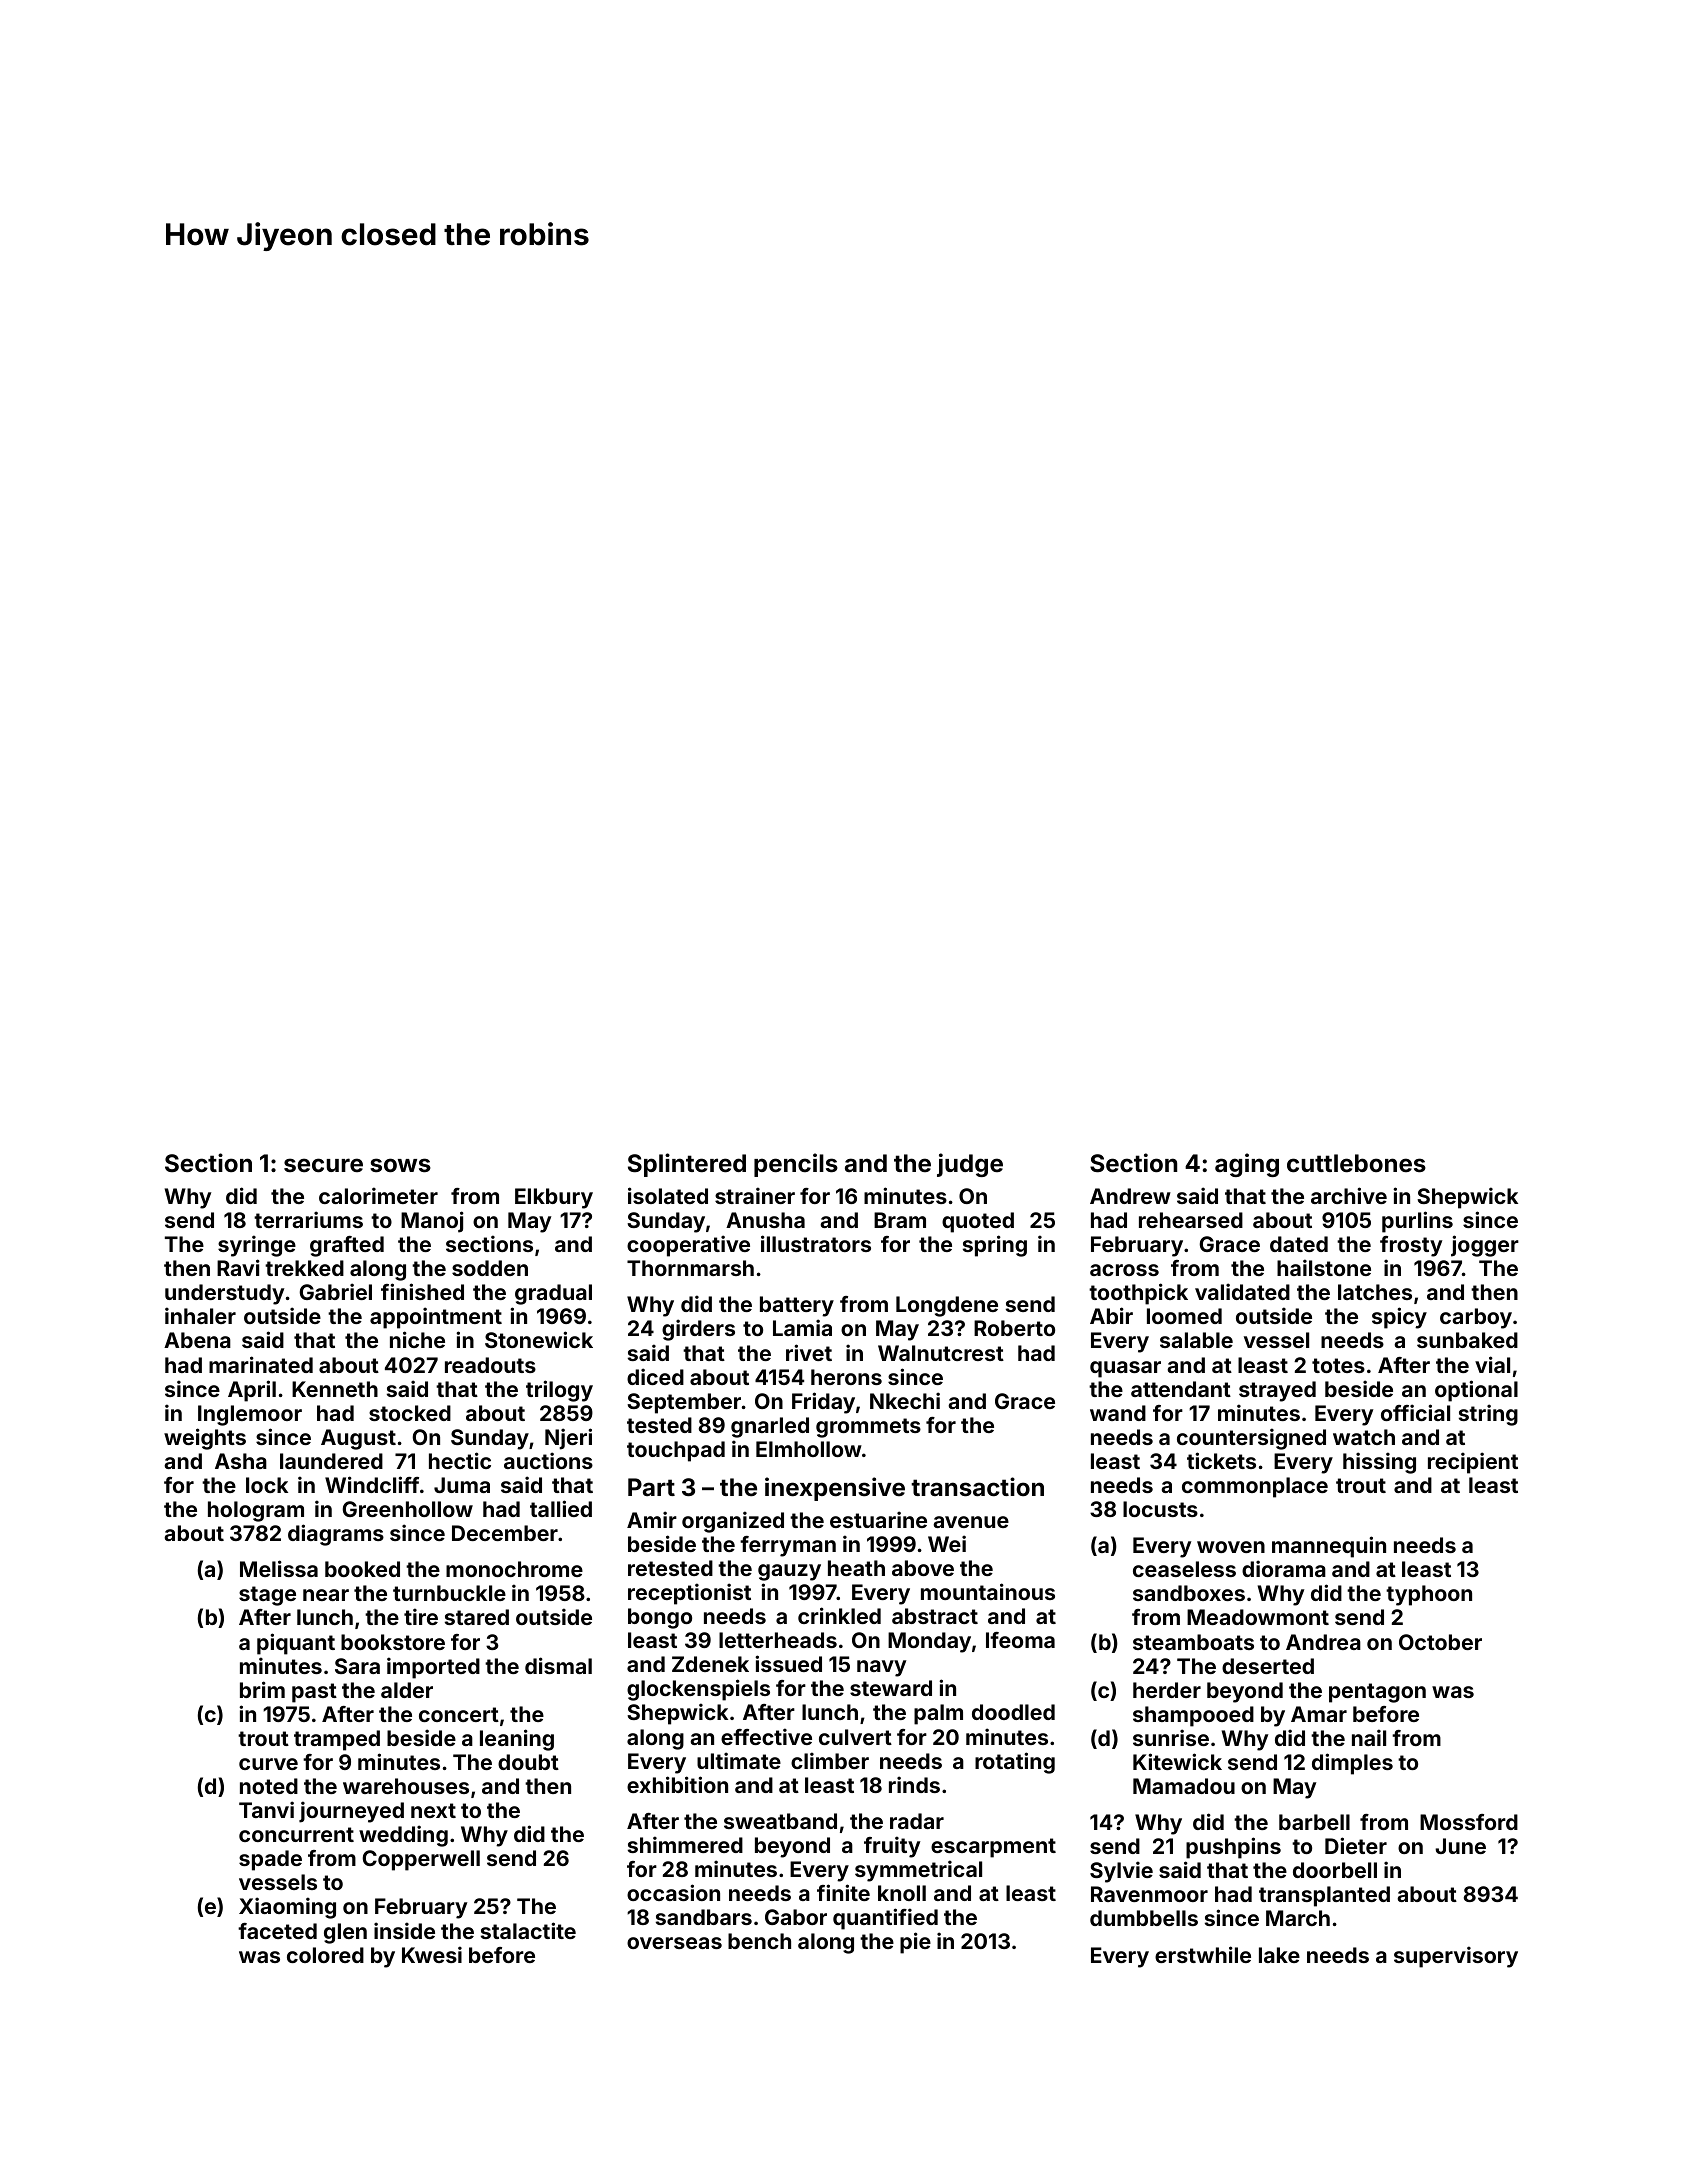 Image resolution: width=1683 pixels, height=2178 pixels. Describe the element at coordinates (759, 1941) in the screenshot. I see `bench` at that location.
